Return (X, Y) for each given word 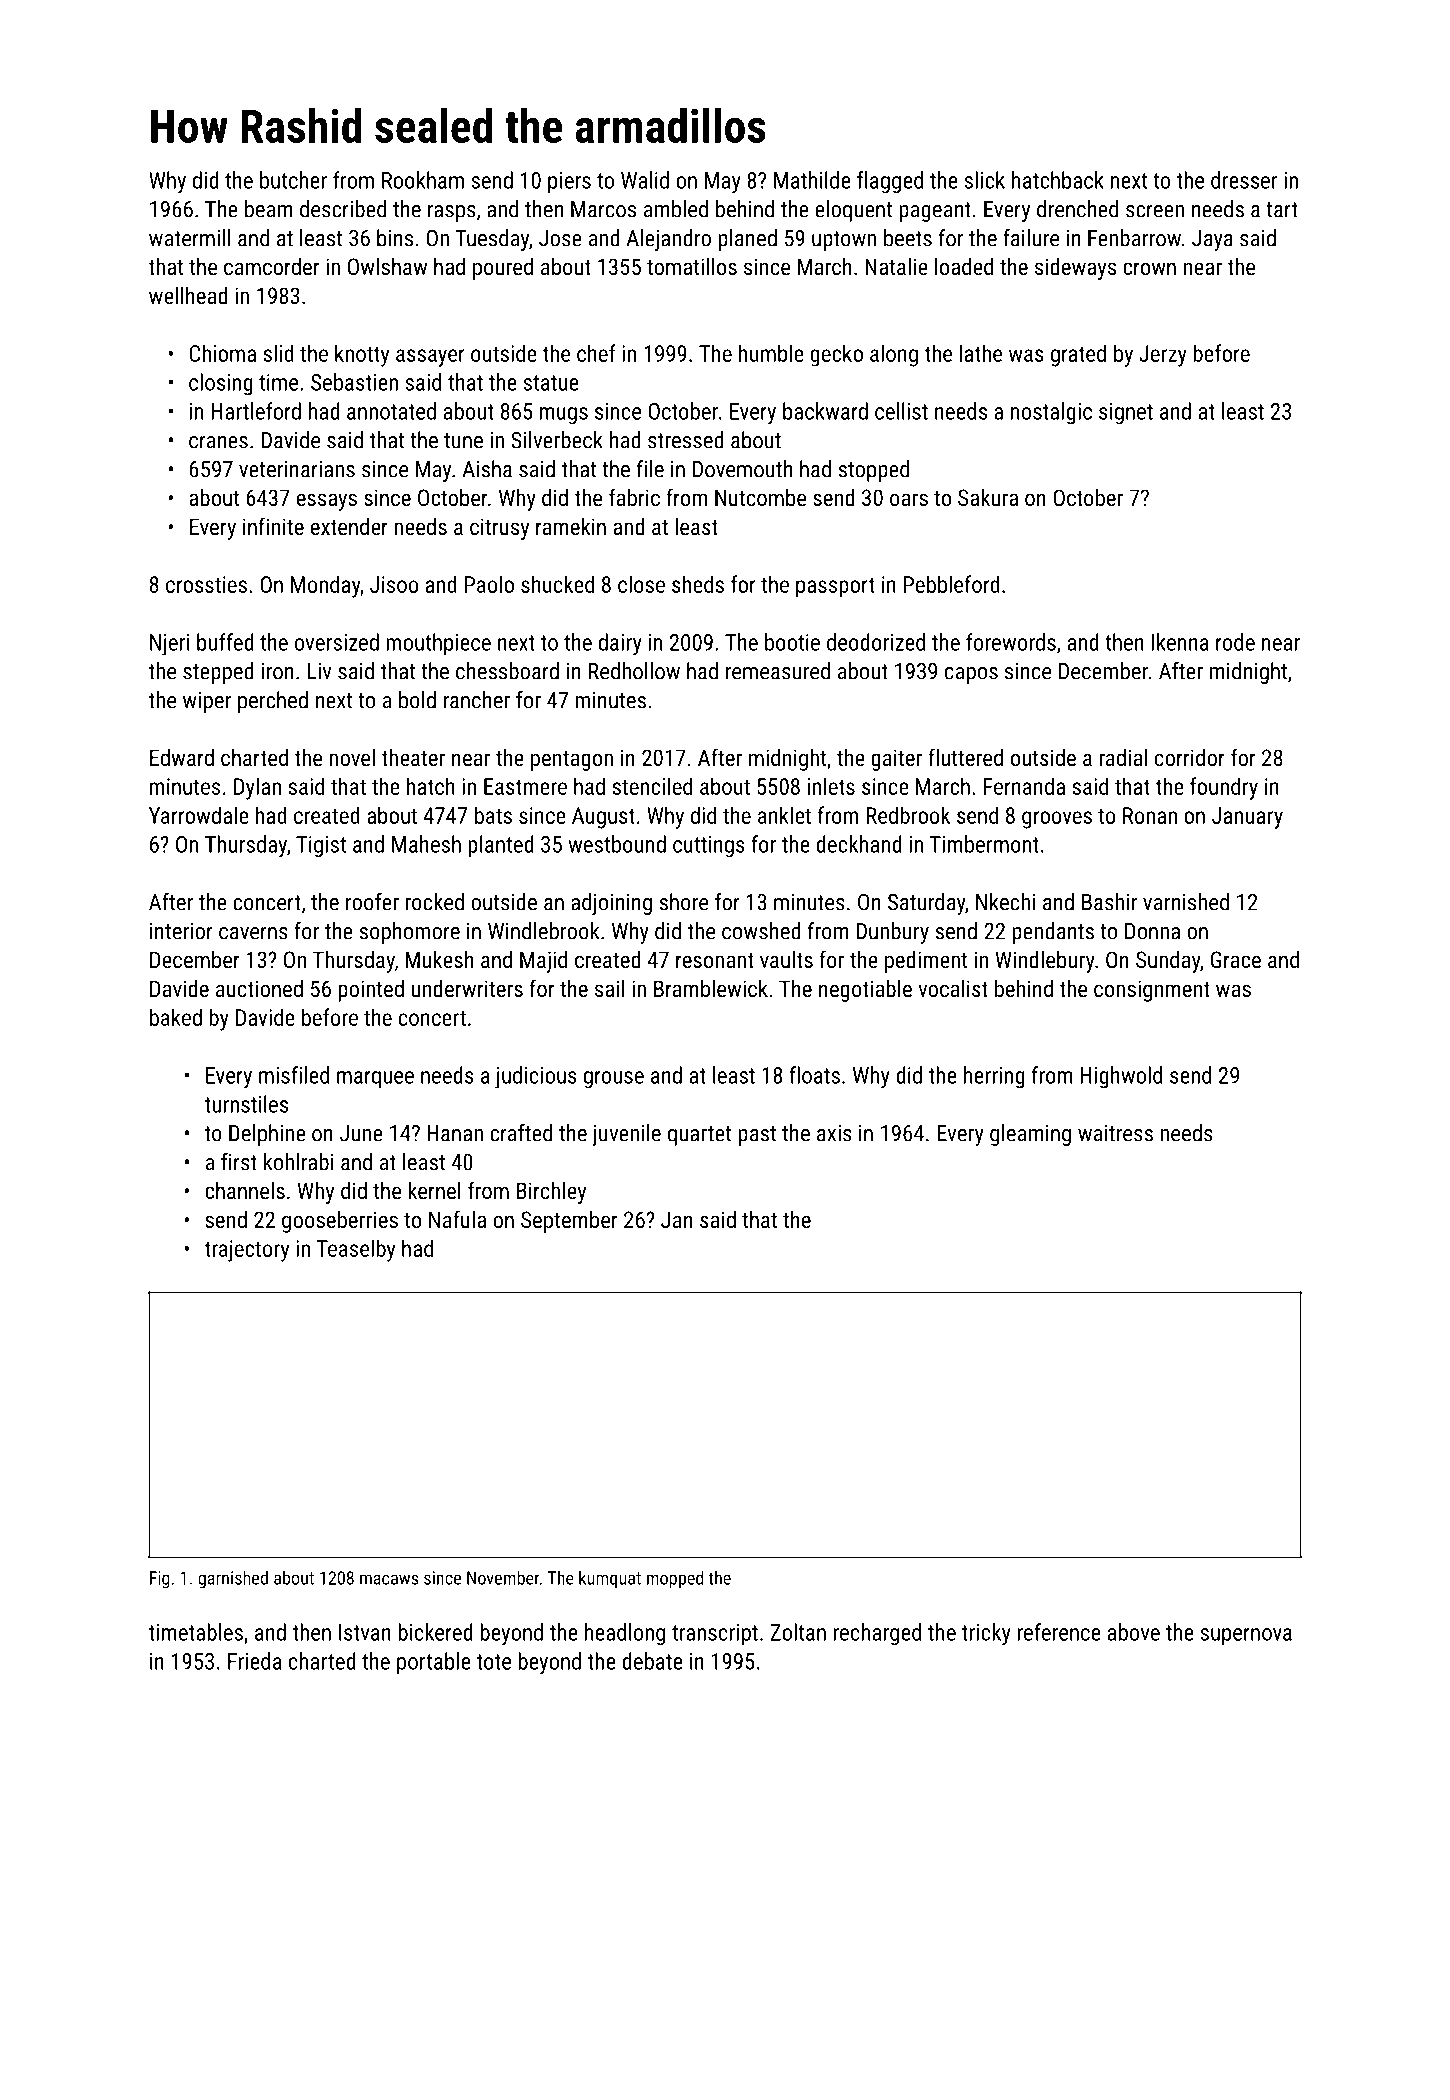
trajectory (246, 1251)
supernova (1246, 1636)
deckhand (859, 844)
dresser (1244, 180)
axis (834, 1133)
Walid (645, 180)
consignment (1152, 991)
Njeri (169, 645)
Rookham (423, 180)
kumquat (610, 1579)
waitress (1115, 1133)
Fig (160, 1580)
